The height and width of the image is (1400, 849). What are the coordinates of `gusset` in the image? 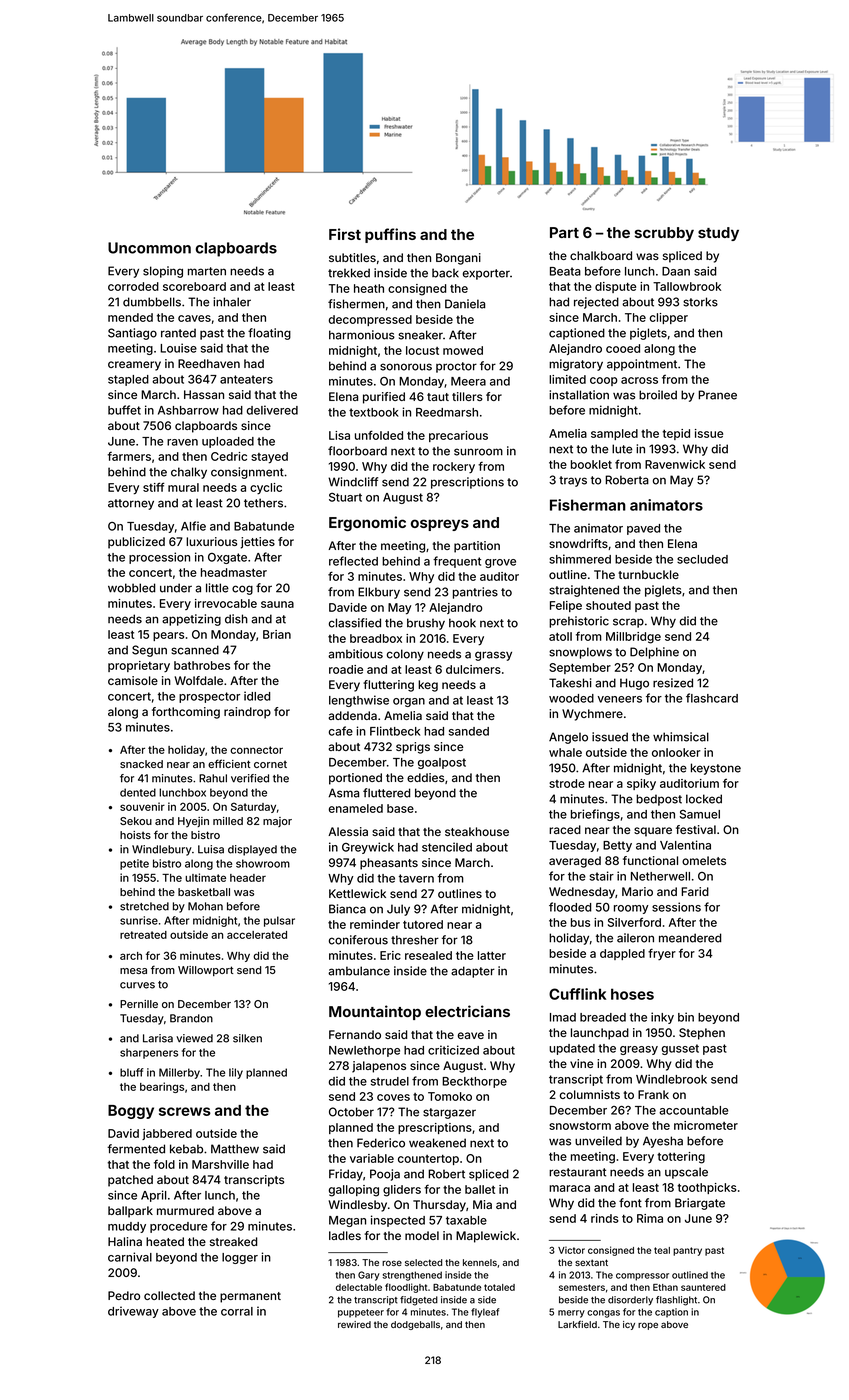 It's located at (680, 1049).
